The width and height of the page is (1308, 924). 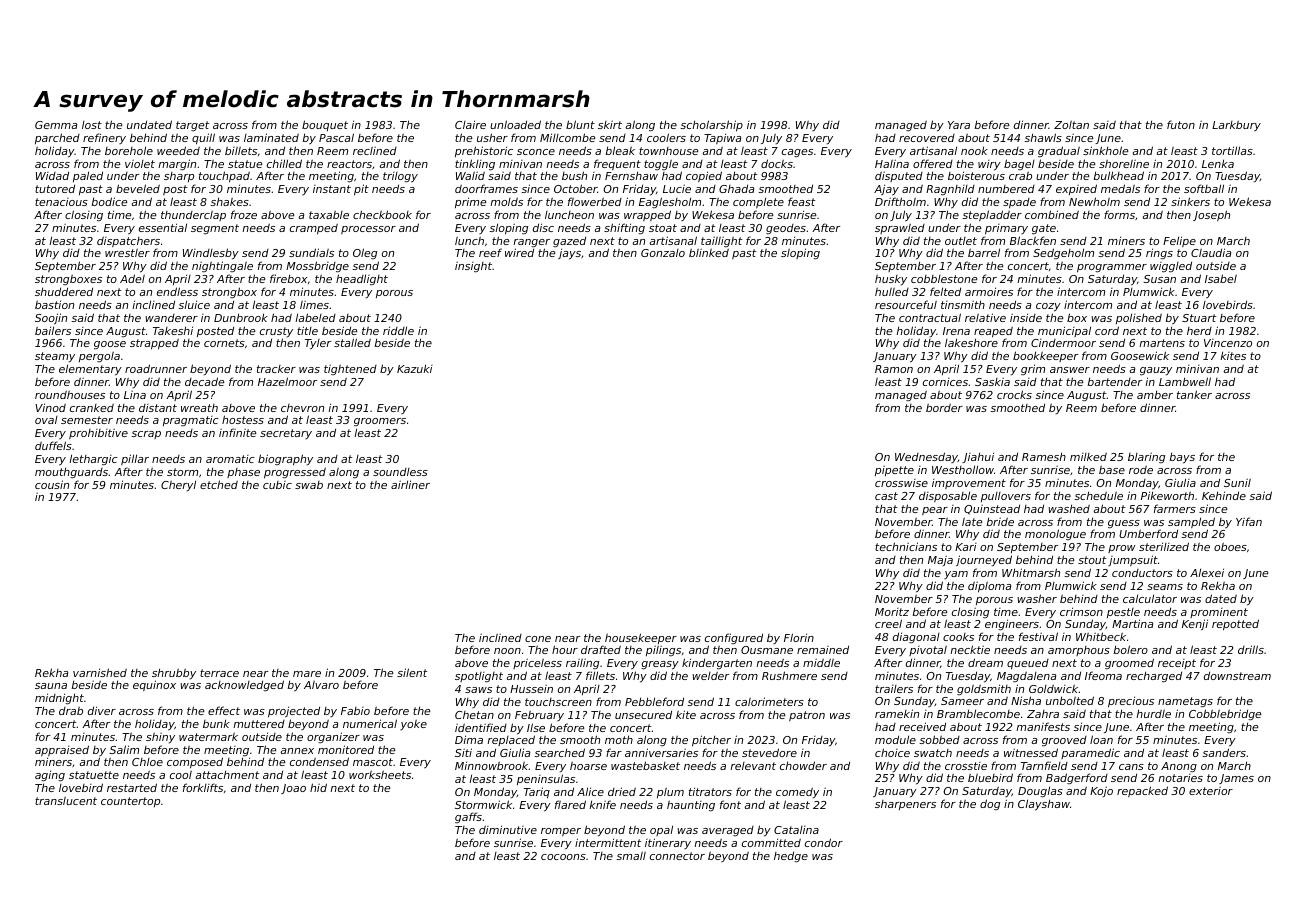 I want to click on airliner, so click(x=410, y=484).
